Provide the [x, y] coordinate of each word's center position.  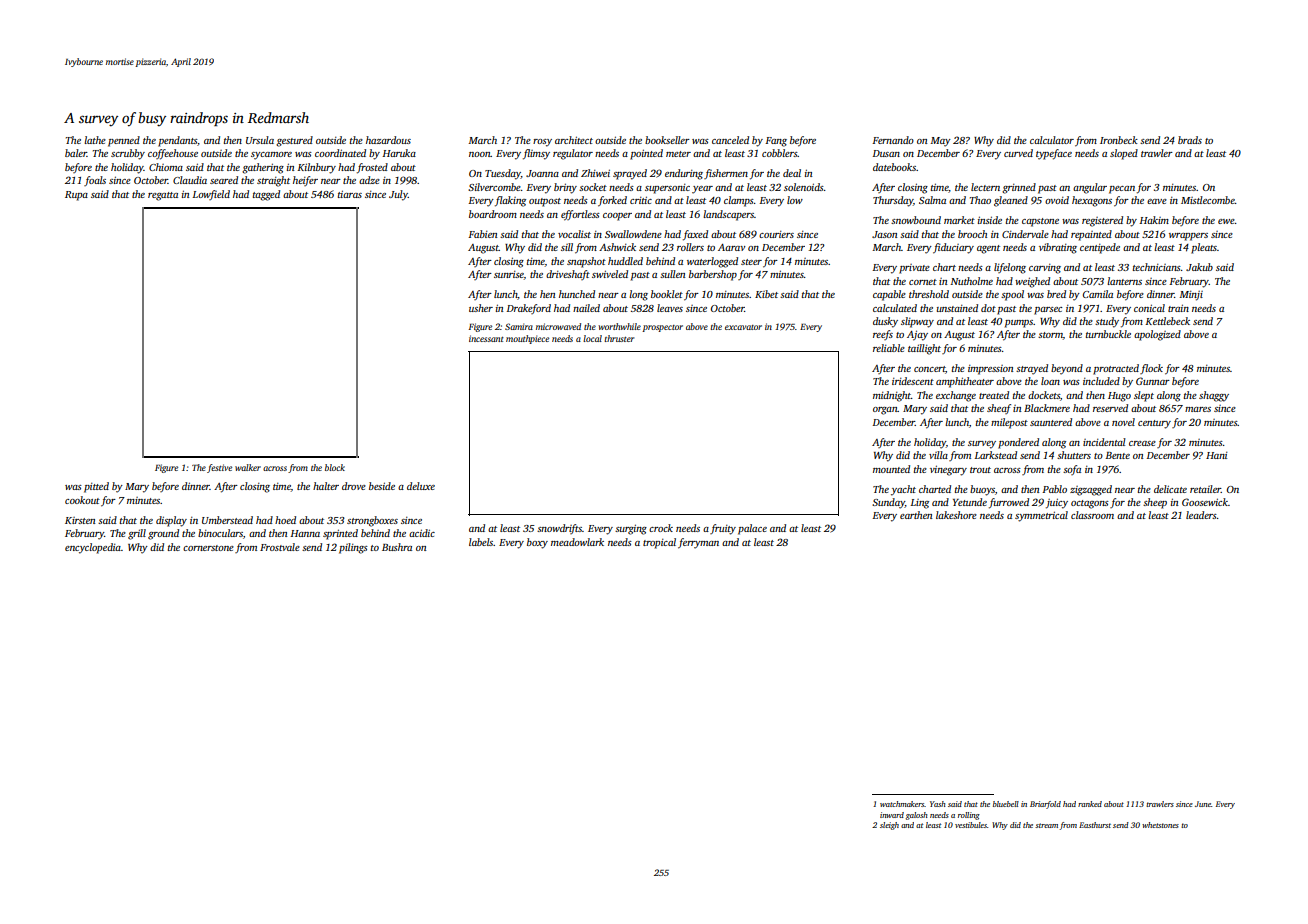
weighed [1032, 282]
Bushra [397, 547]
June [1203, 804]
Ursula [260, 140]
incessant [486, 338]
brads [1190, 140]
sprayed [630, 174]
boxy [537, 543]
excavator [743, 327]
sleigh [889, 826]
